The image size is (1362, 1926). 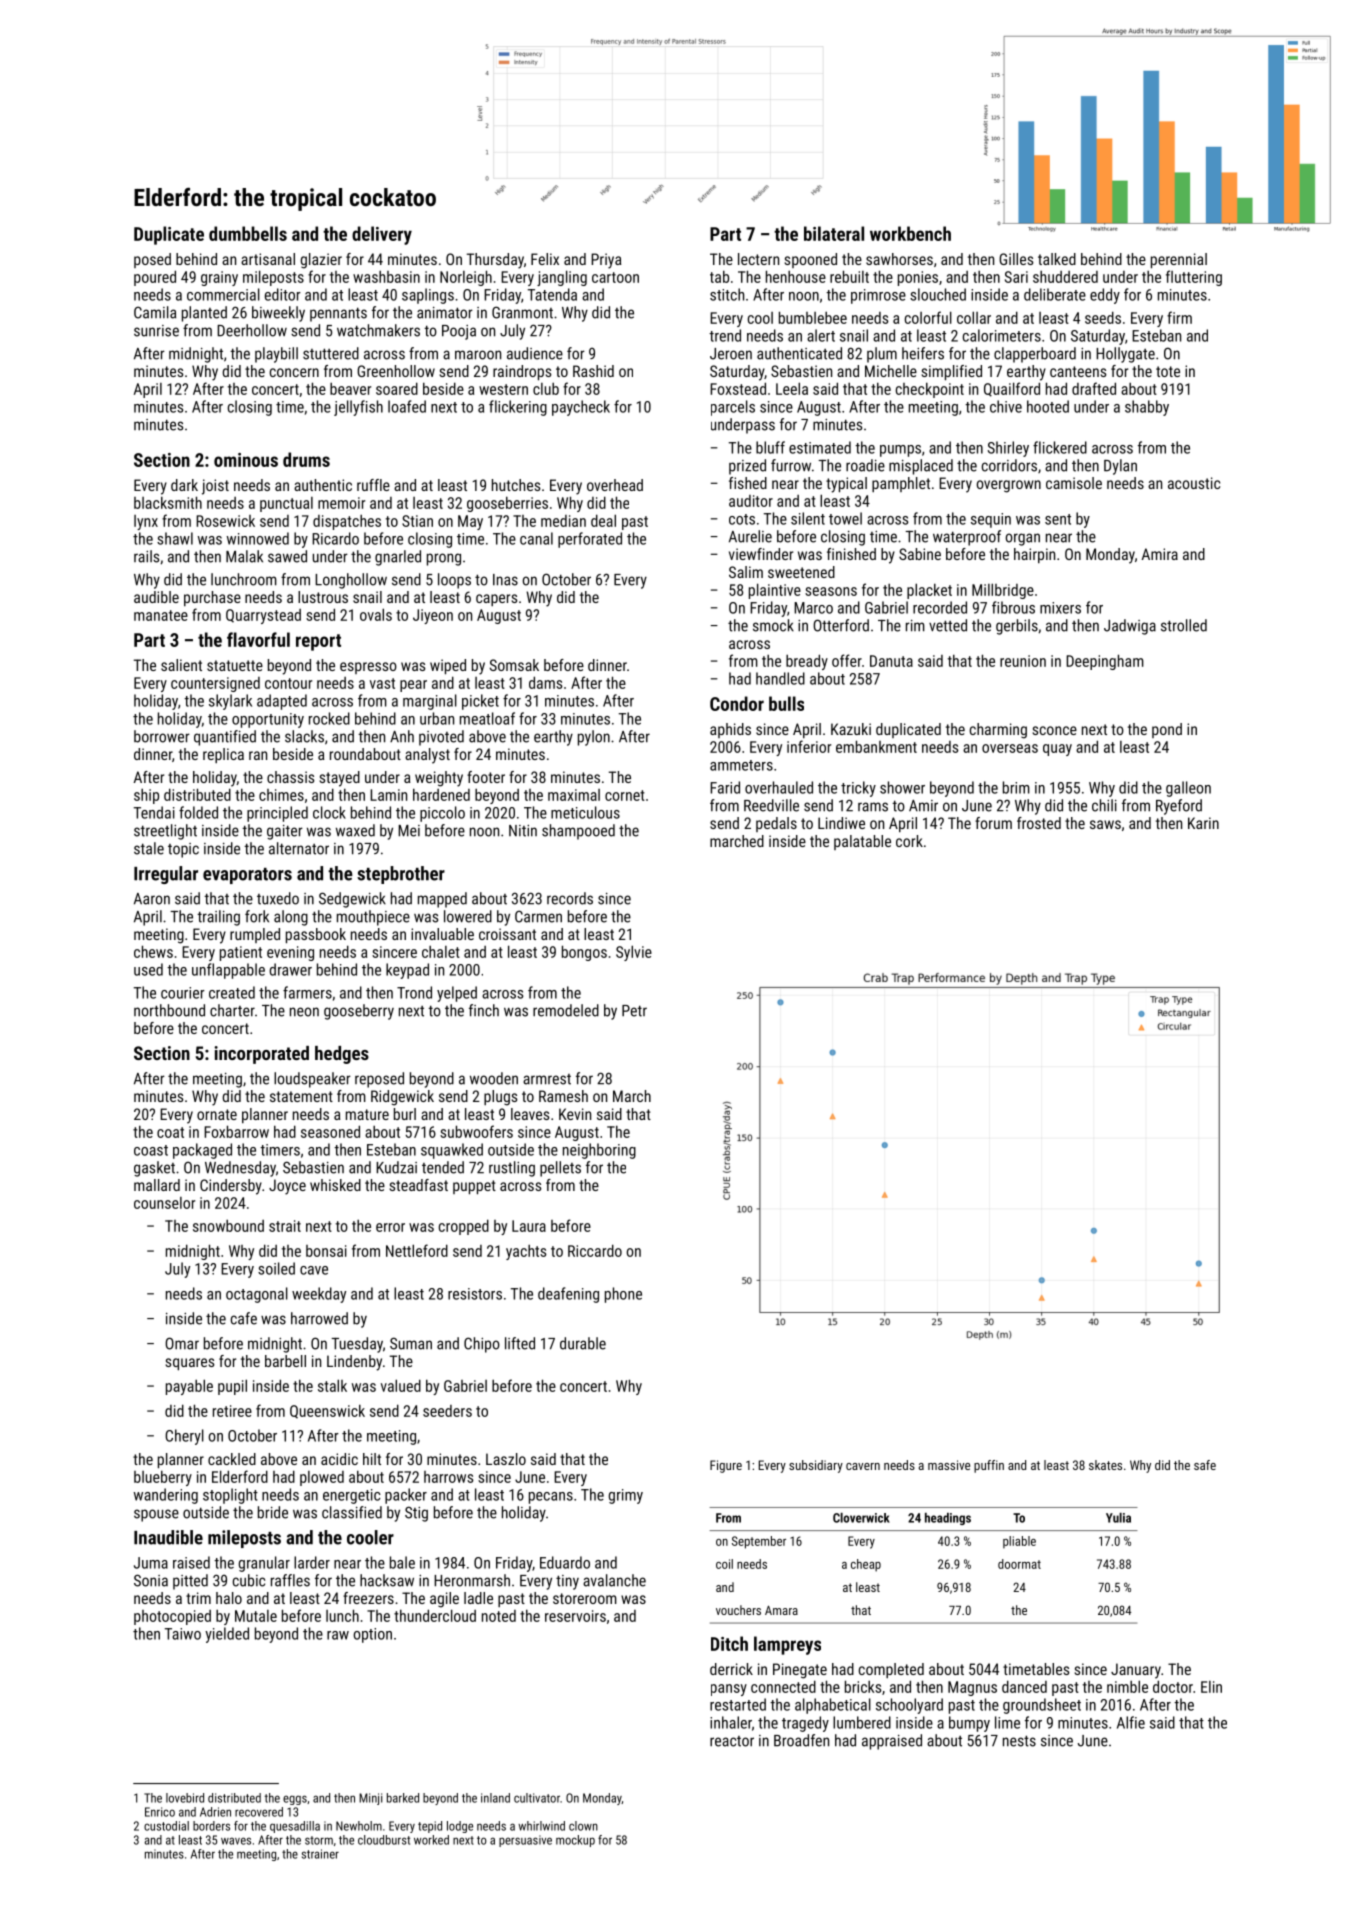 What do you see at coordinates (909, 841) in the screenshot?
I see `cork` at bounding box center [909, 841].
